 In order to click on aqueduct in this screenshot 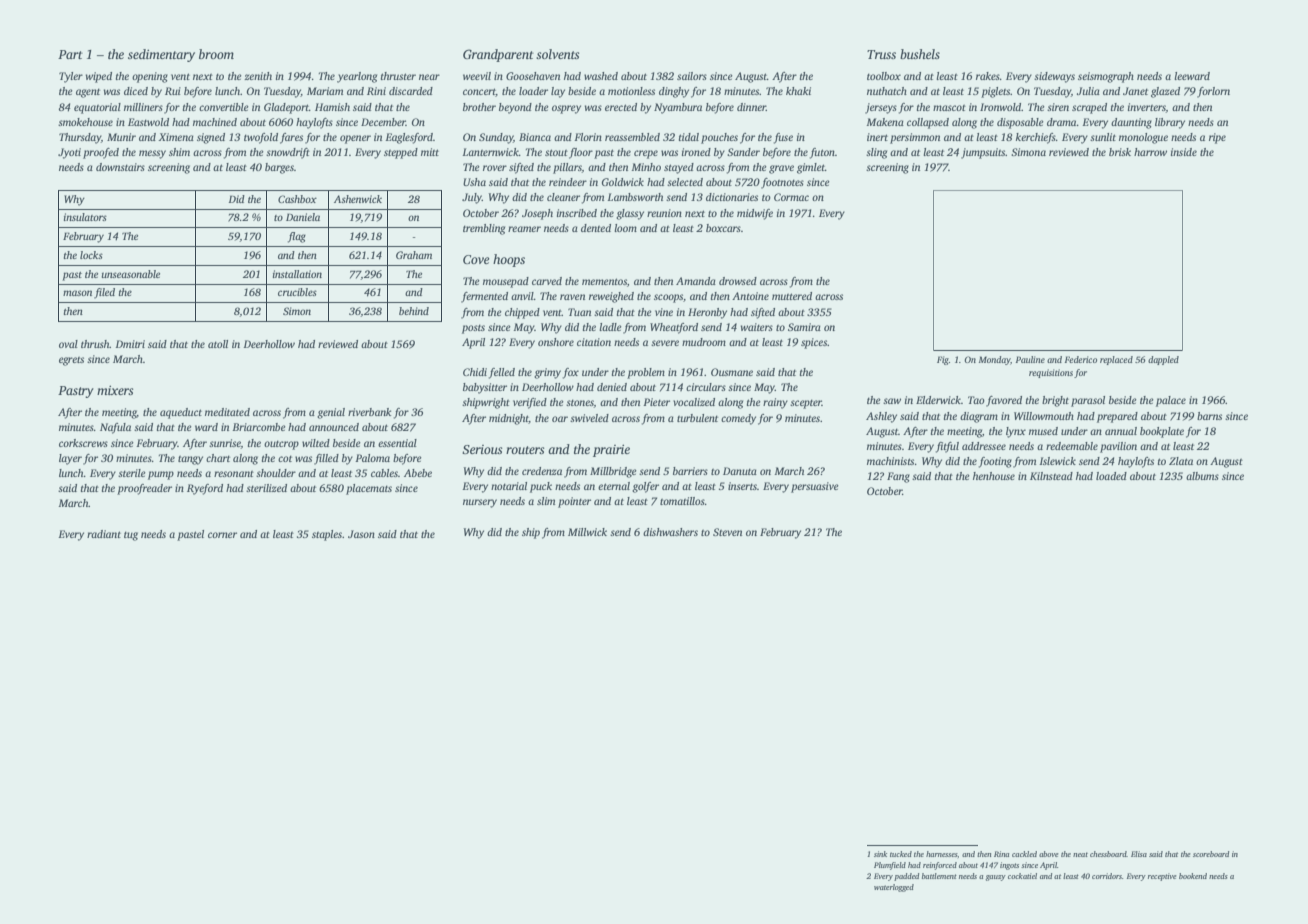, I will do `click(181, 413)`.
